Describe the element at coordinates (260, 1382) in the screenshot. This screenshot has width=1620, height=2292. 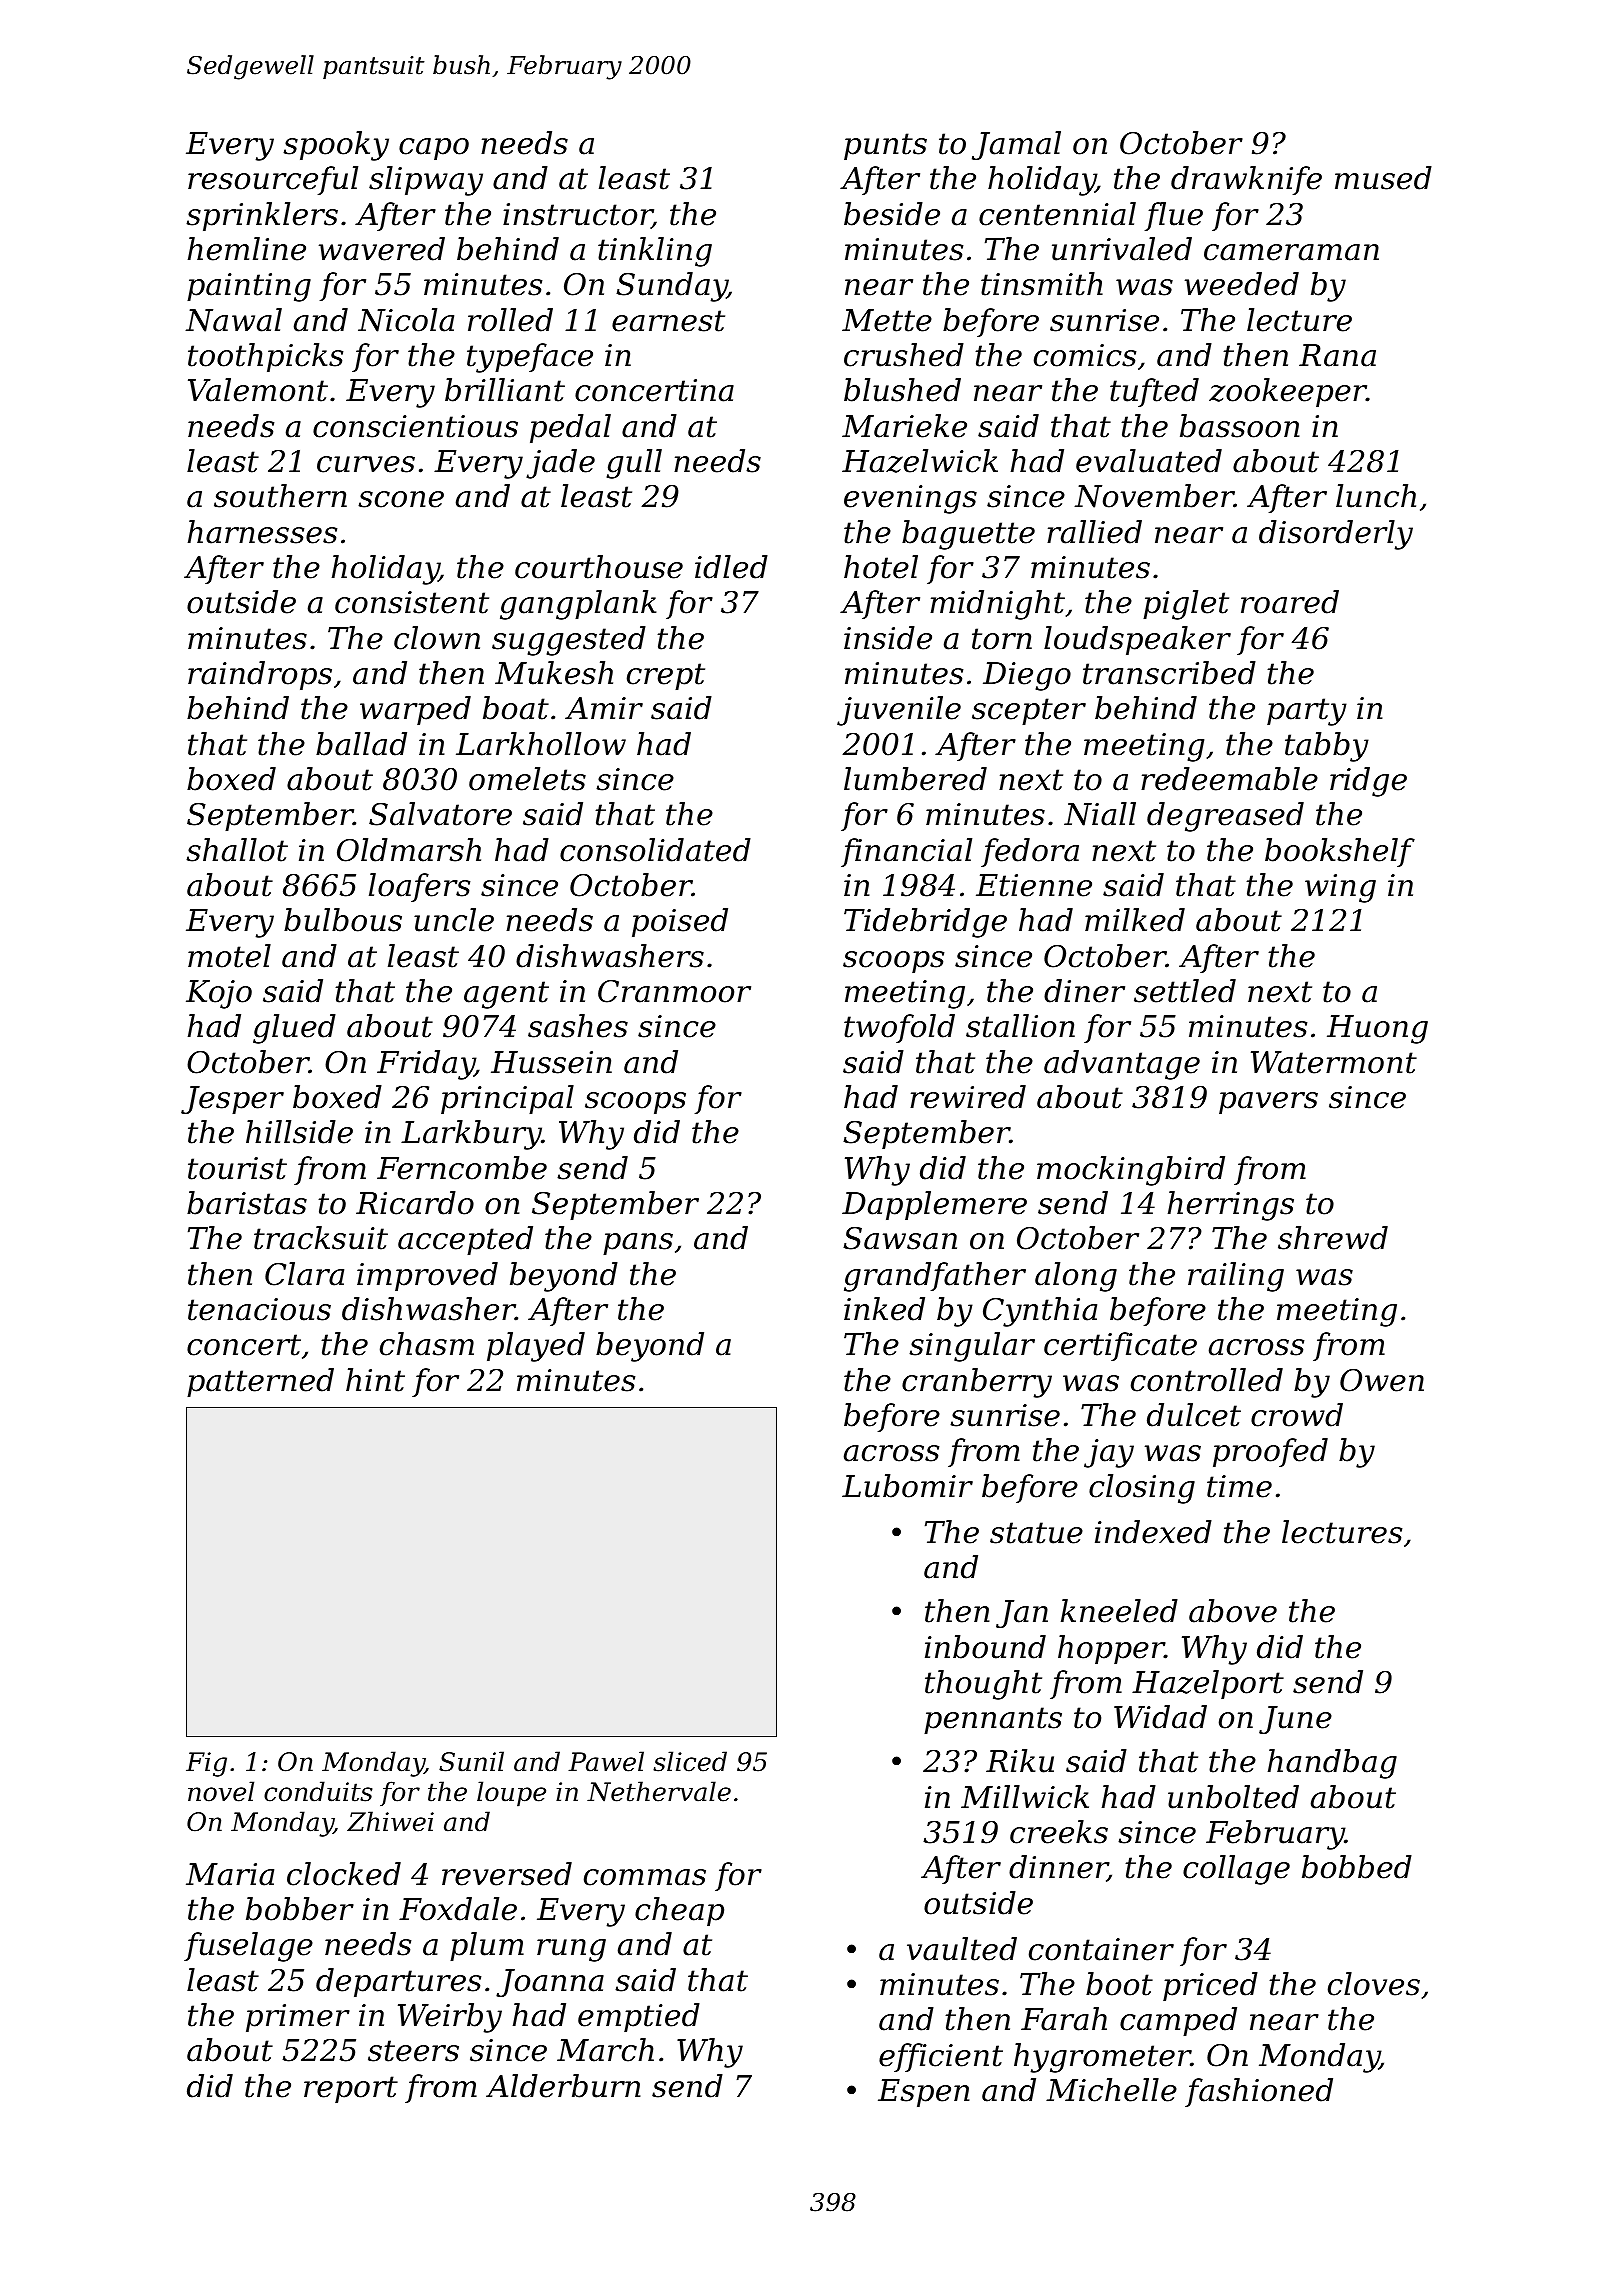
I see `patterned` at that location.
